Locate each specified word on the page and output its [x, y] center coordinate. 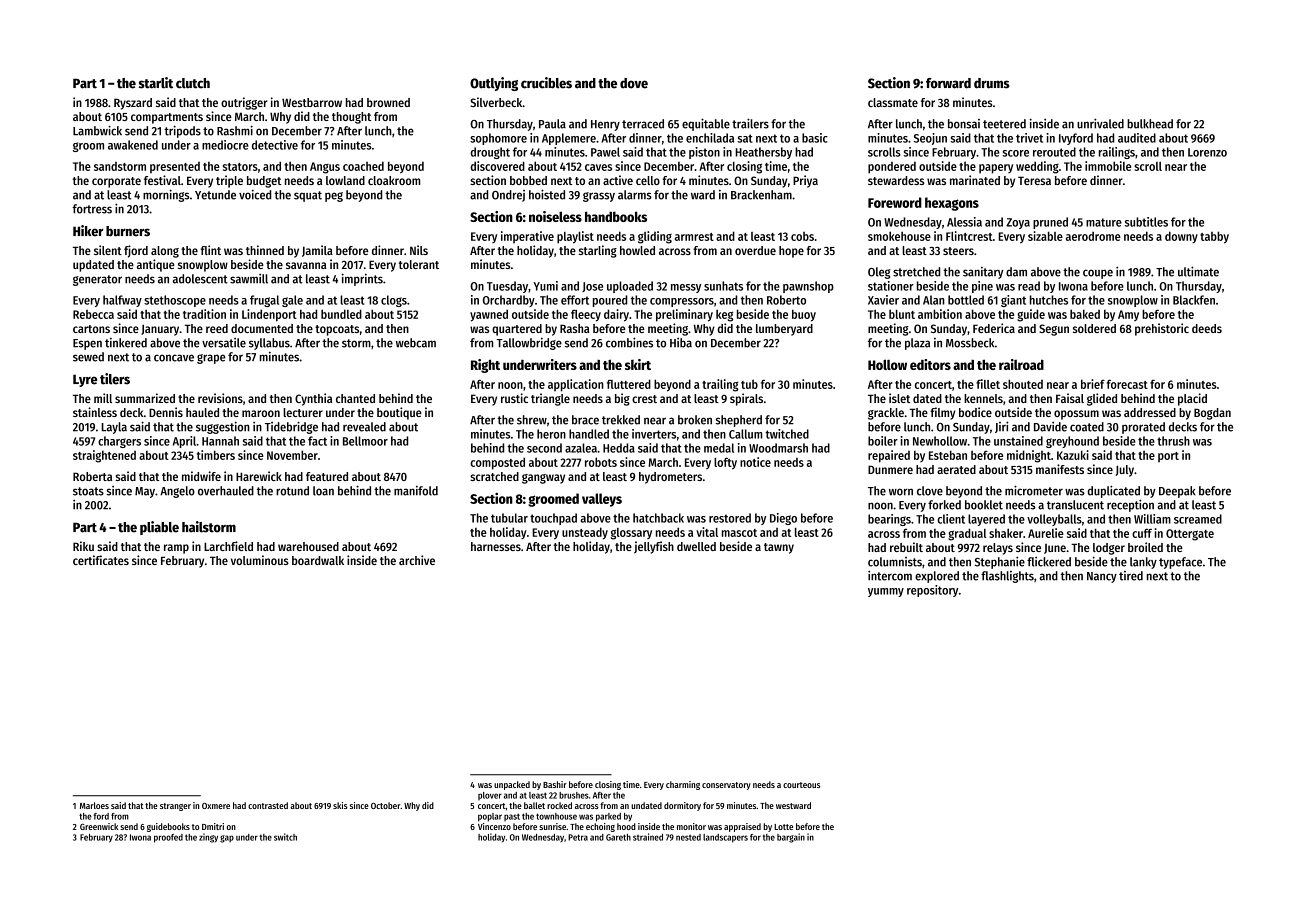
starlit [156, 83]
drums [992, 83]
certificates [101, 560]
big [622, 399]
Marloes [94, 805]
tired [1131, 576]
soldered [1094, 328]
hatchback [658, 518]
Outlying [494, 84]
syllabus [269, 344]
